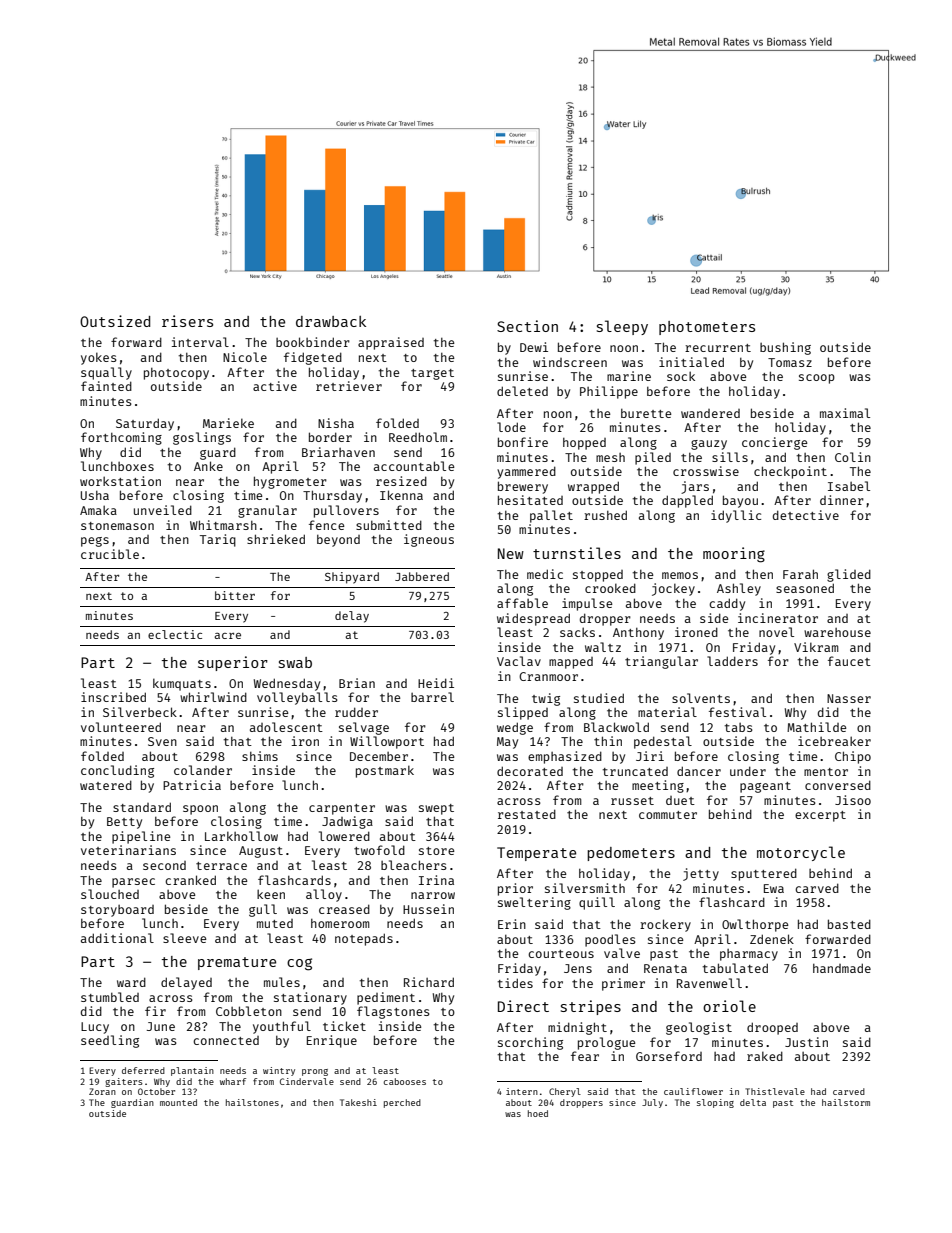 This screenshot has width=952, height=1233. I want to click on volunteered, so click(121, 727).
